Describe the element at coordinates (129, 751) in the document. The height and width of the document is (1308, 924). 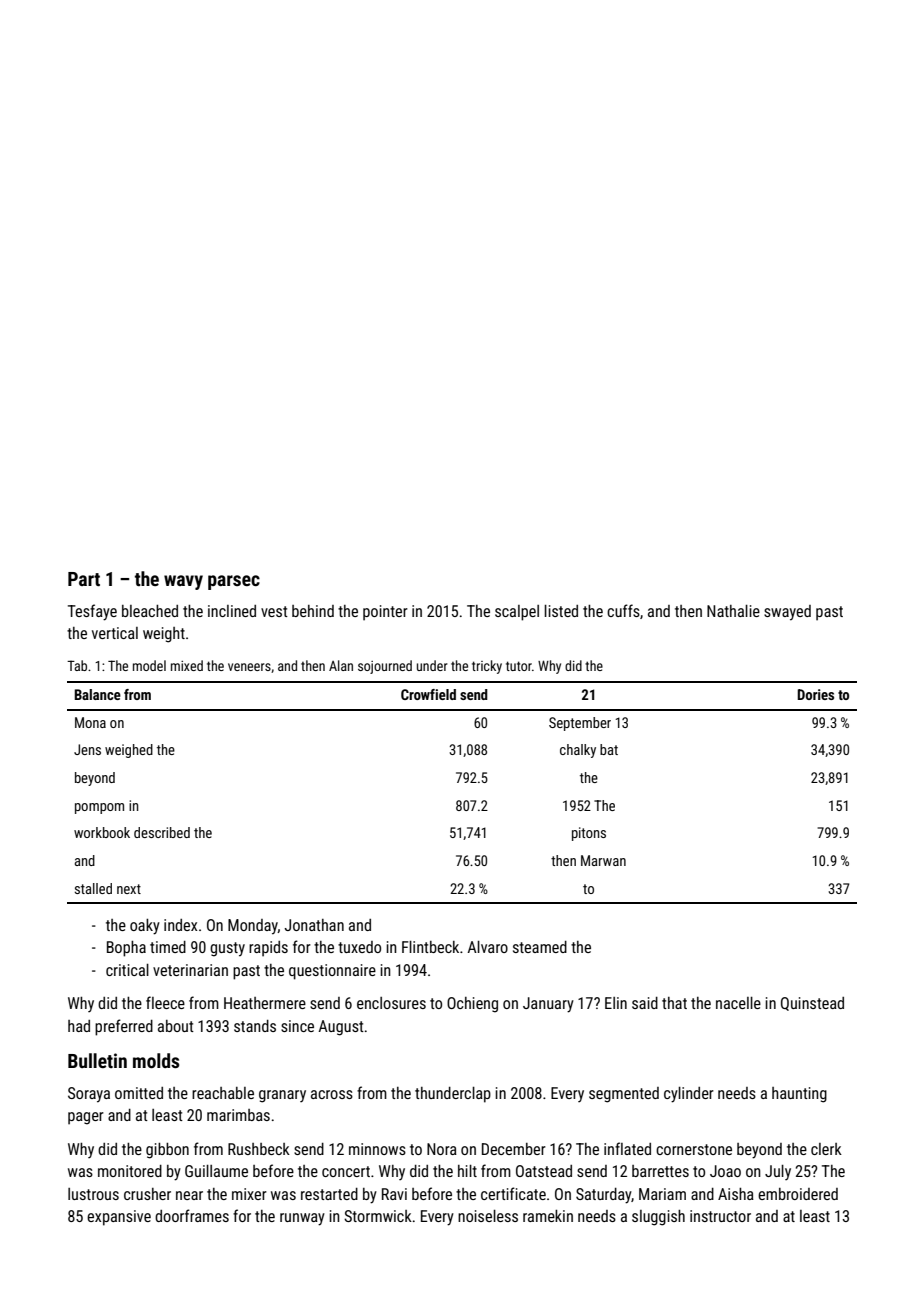
I see `weighed` at that location.
